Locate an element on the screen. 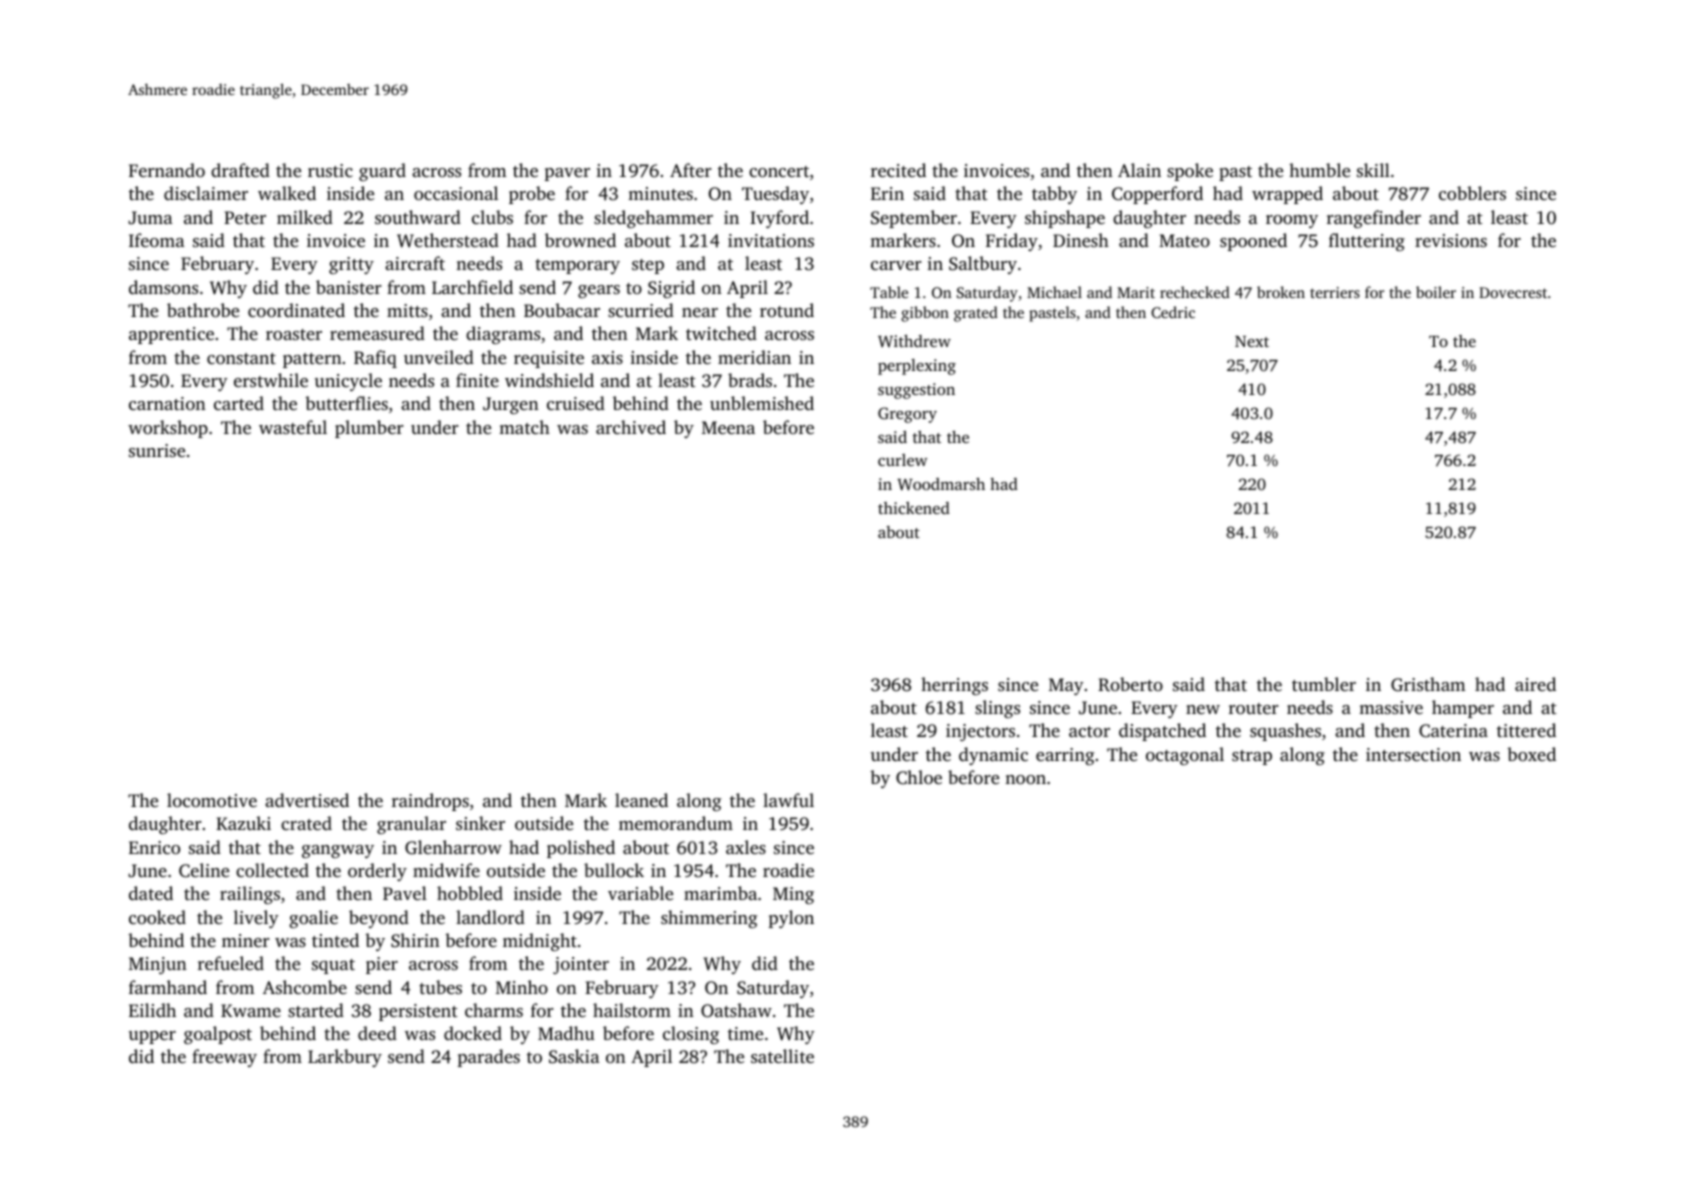 This screenshot has height=1191, width=1685. sunrise is located at coordinates (157, 450).
